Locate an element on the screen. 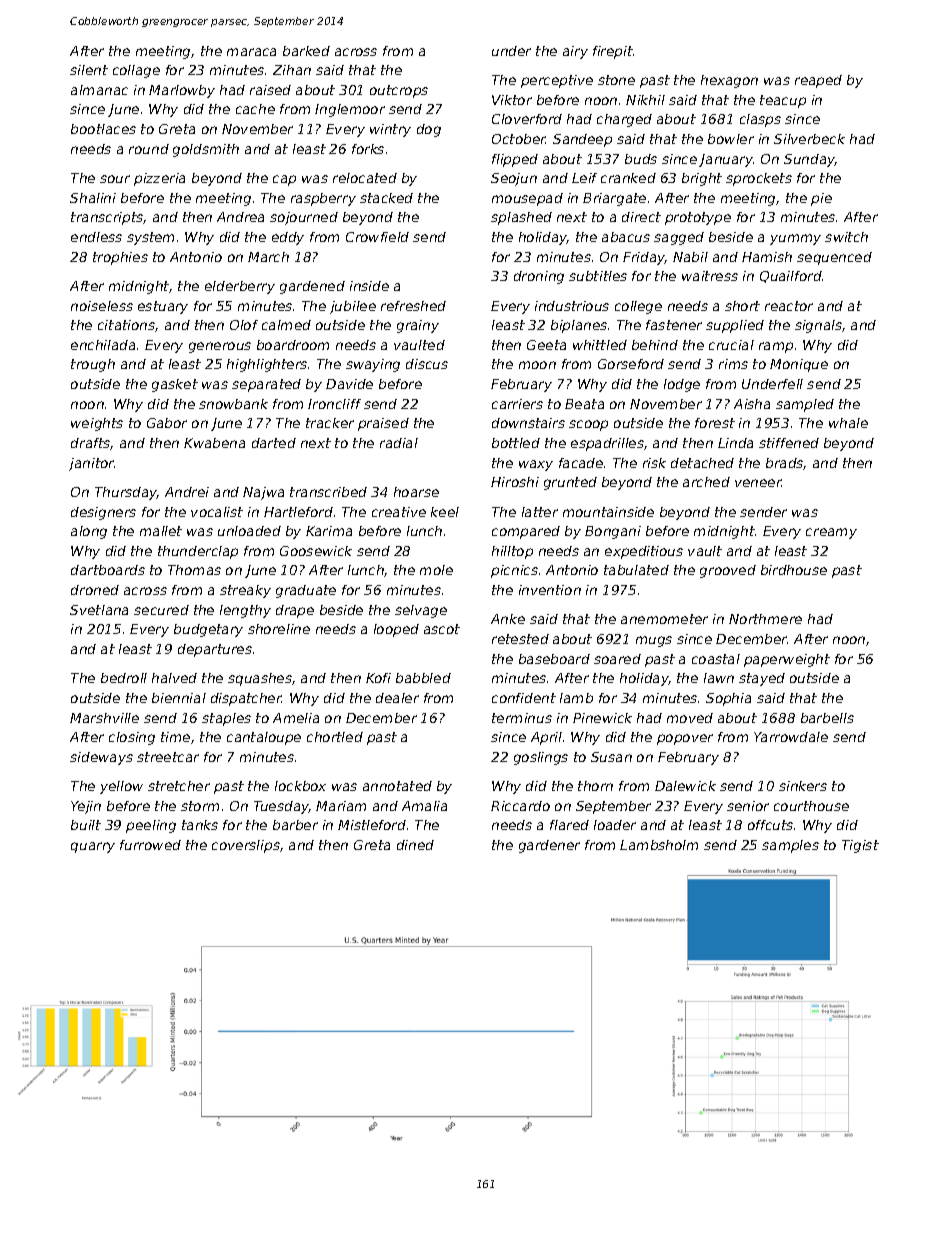 The height and width of the screenshot is (1233, 952). latter is located at coordinates (540, 512).
